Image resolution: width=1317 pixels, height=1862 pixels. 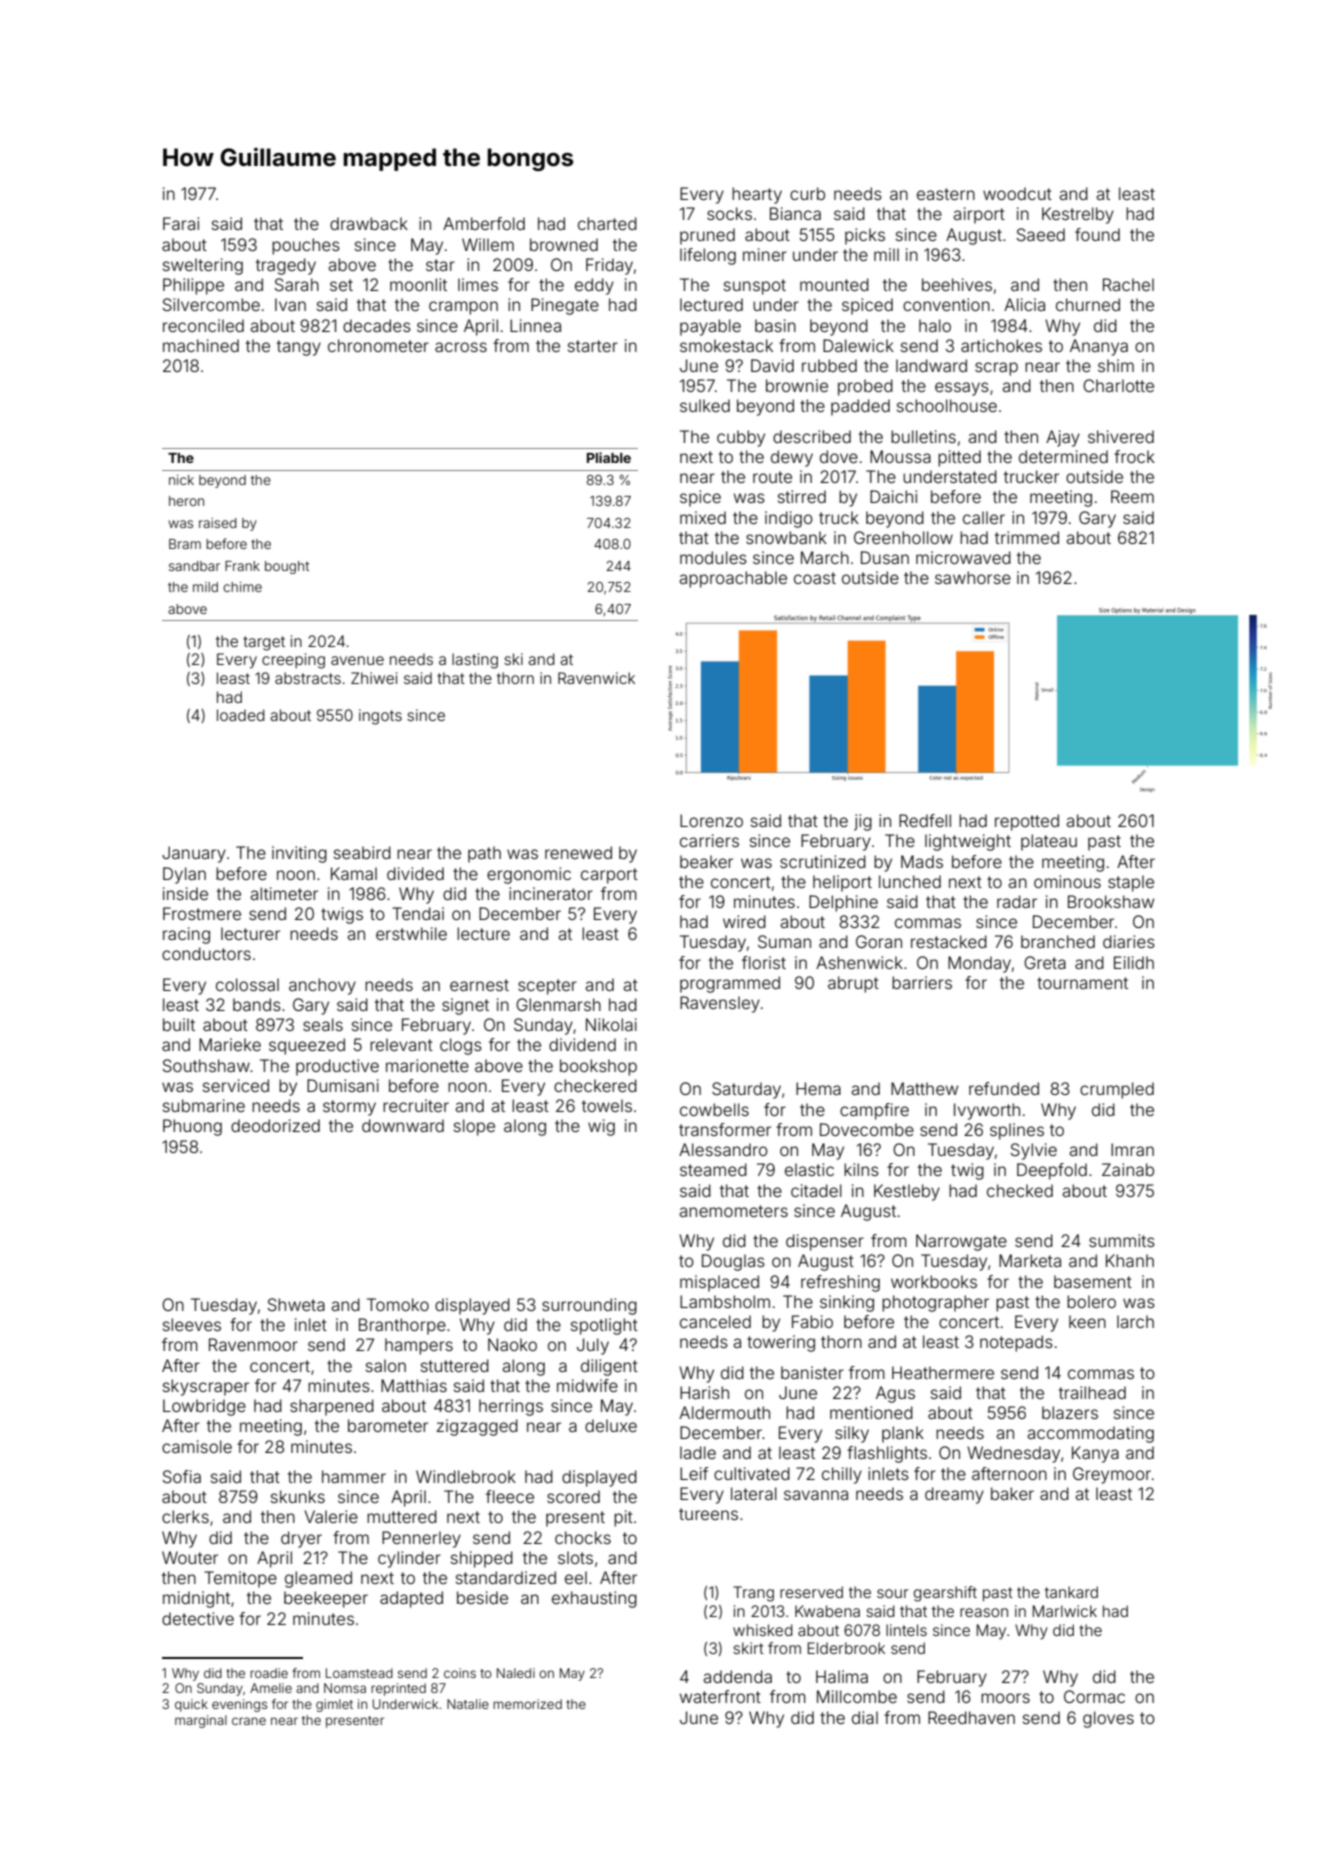 I want to click on waterfront, so click(x=720, y=1696).
